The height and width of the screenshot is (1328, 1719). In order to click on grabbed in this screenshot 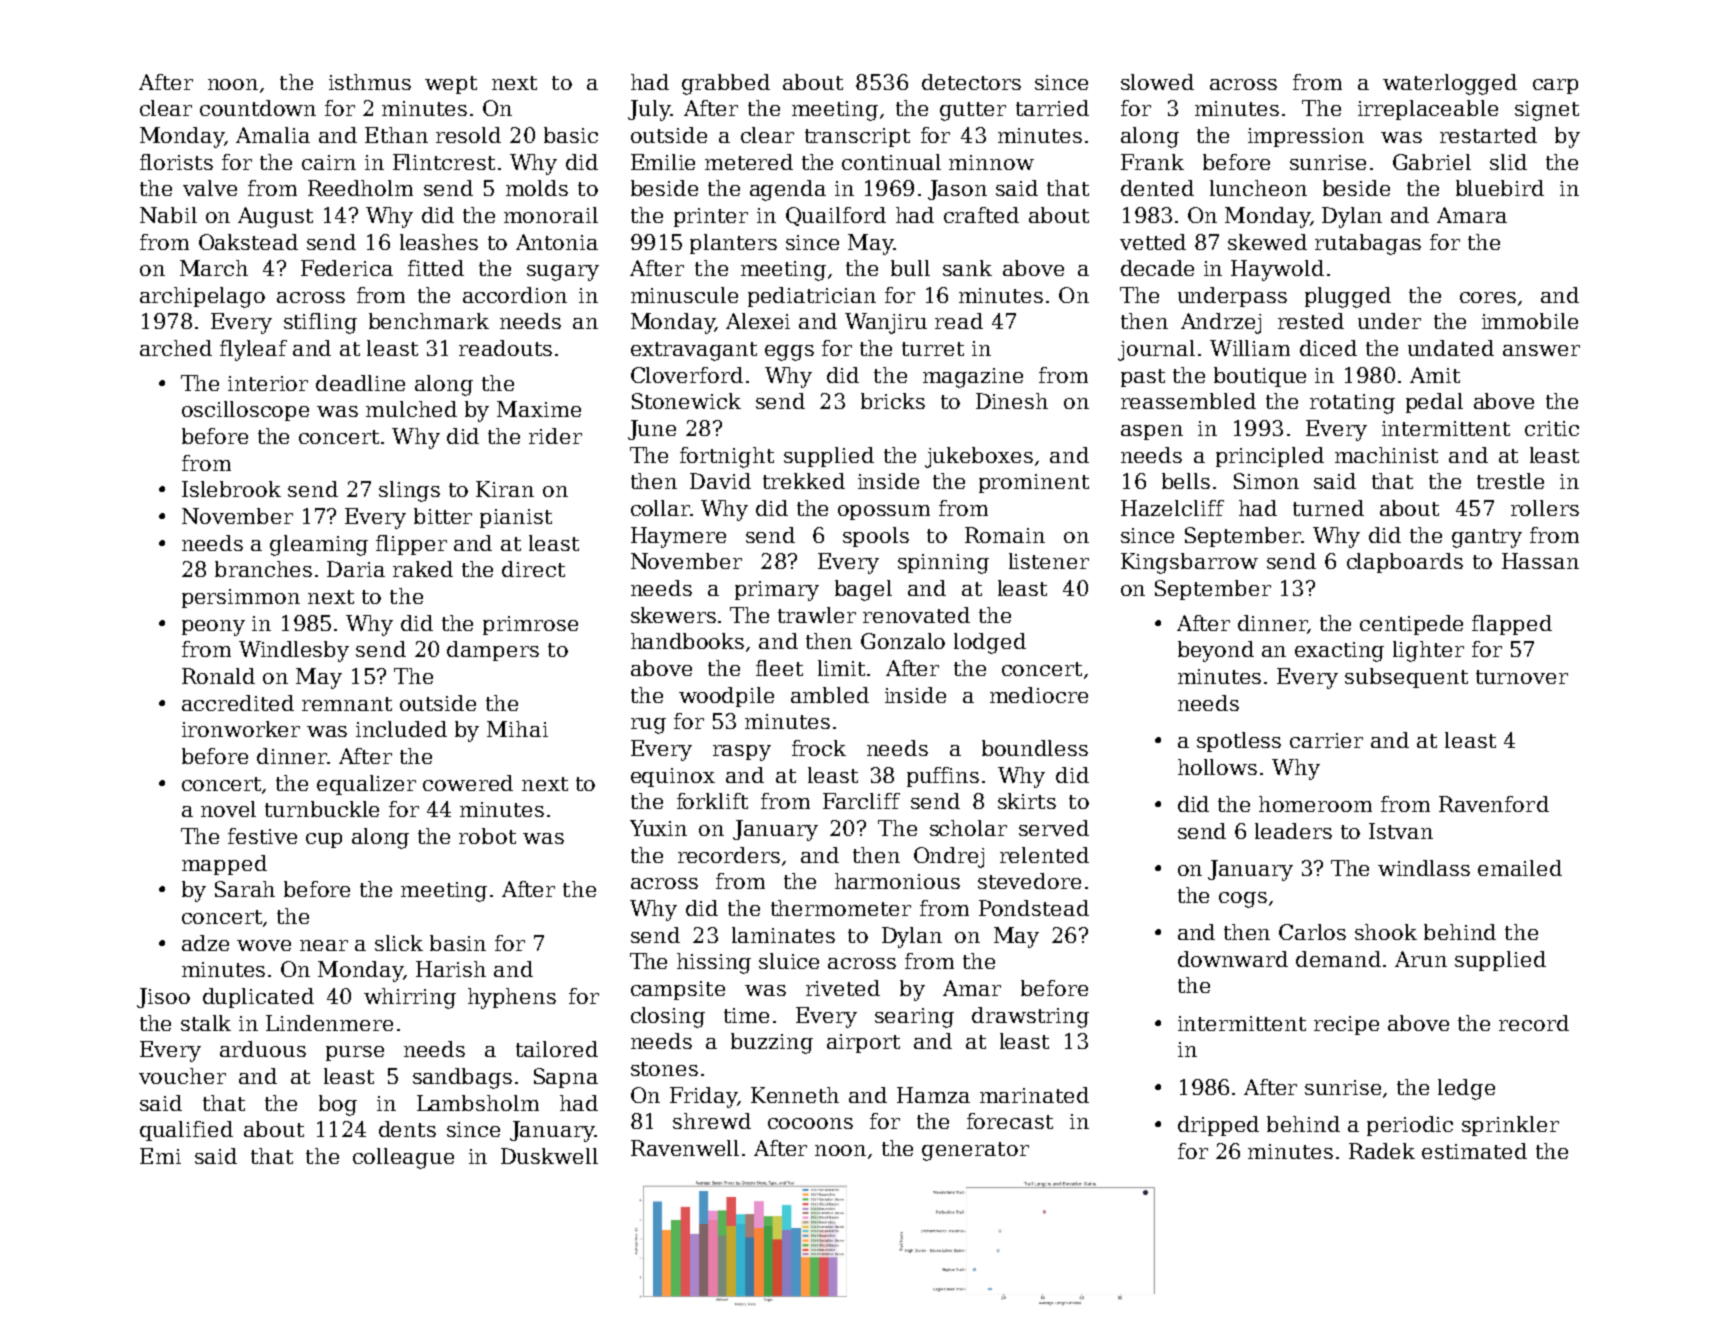, I will do `click(726, 84)`.
